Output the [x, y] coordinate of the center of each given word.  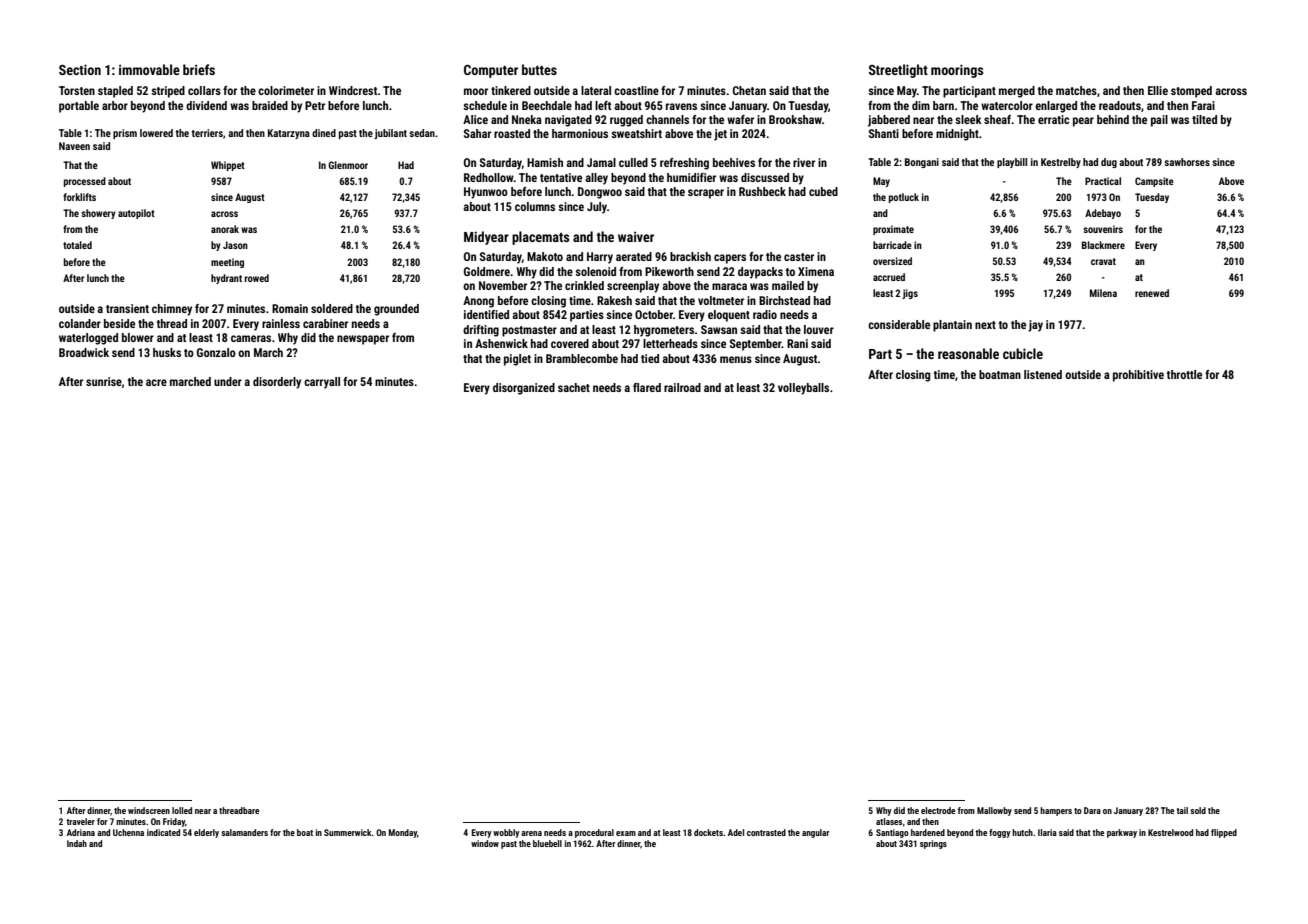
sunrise [104, 381]
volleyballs [803, 389]
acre [156, 382]
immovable [149, 69]
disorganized [524, 389]
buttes [539, 69]
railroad [682, 387]
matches [1076, 90]
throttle [1184, 374]
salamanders [244, 832]
